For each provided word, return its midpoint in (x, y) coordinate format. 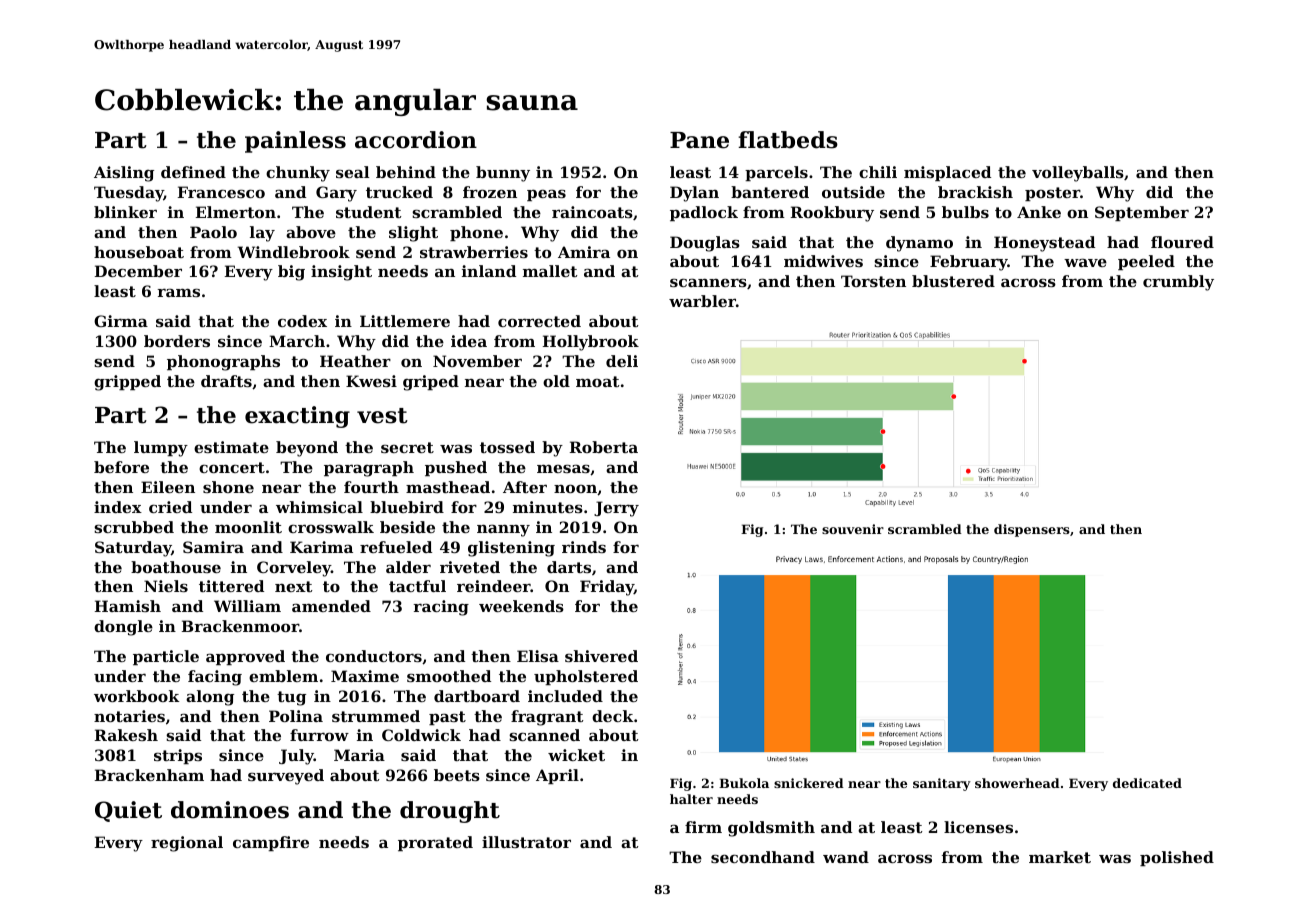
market (1060, 857)
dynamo (919, 244)
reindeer (494, 586)
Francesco (221, 192)
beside (407, 527)
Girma (121, 321)
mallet (550, 271)
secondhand (763, 857)
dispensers (1032, 530)
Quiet (128, 811)
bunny (503, 174)
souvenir (853, 529)
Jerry (616, 509)
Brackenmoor (240, 626)
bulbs (965, 212)
